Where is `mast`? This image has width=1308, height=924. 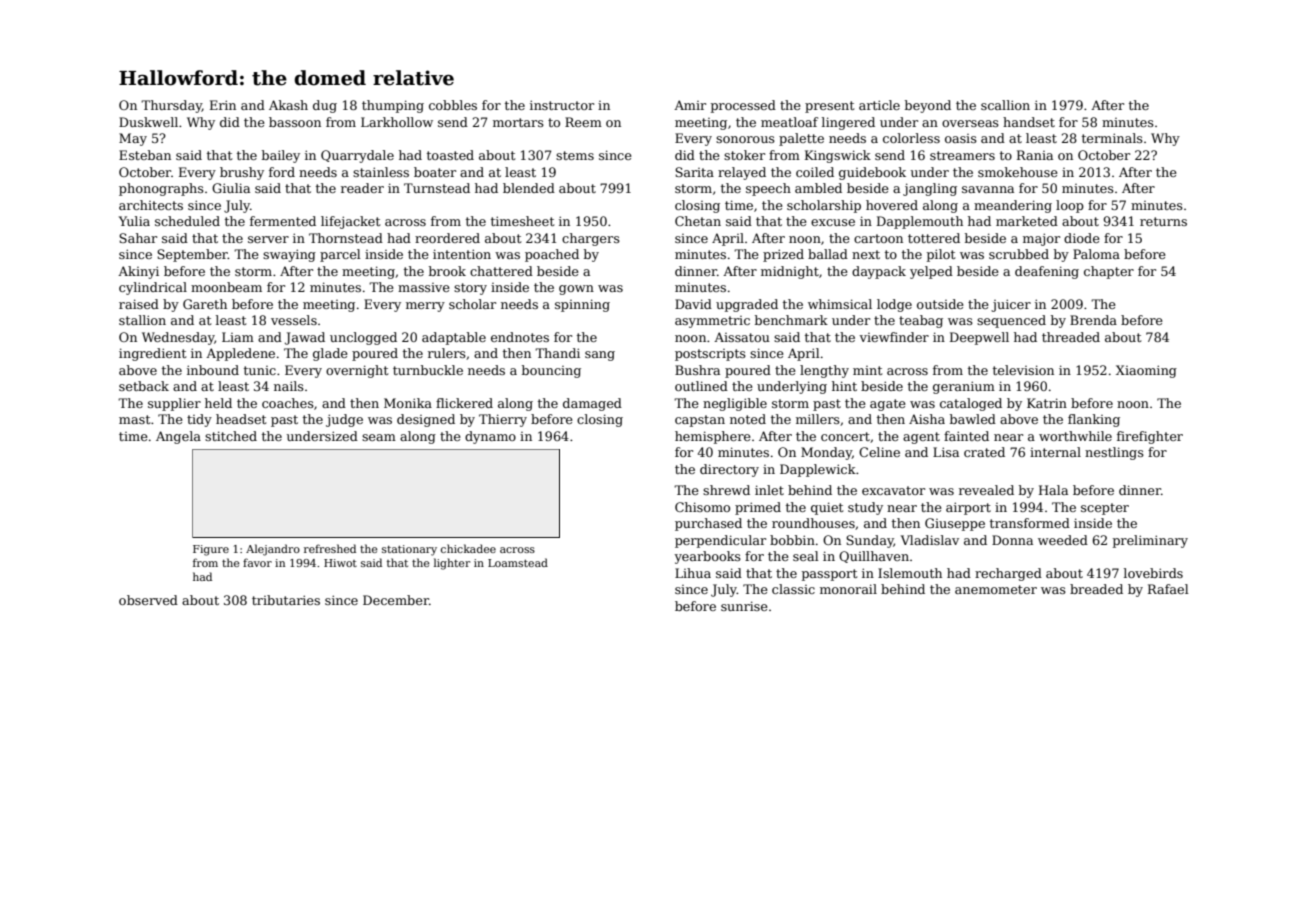
mast is located at coordinates (134, 419).
